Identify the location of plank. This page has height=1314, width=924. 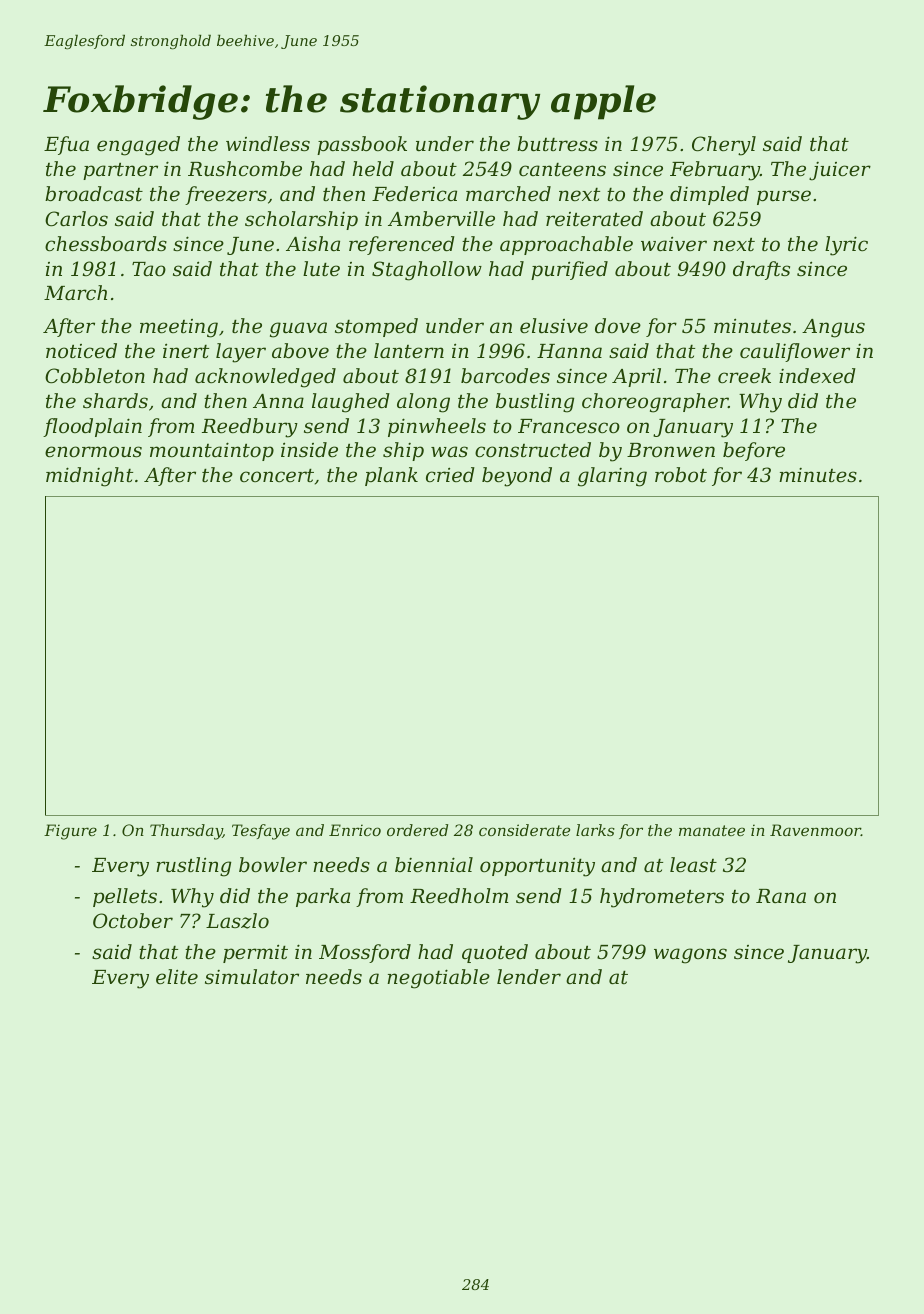
(391, 476).
